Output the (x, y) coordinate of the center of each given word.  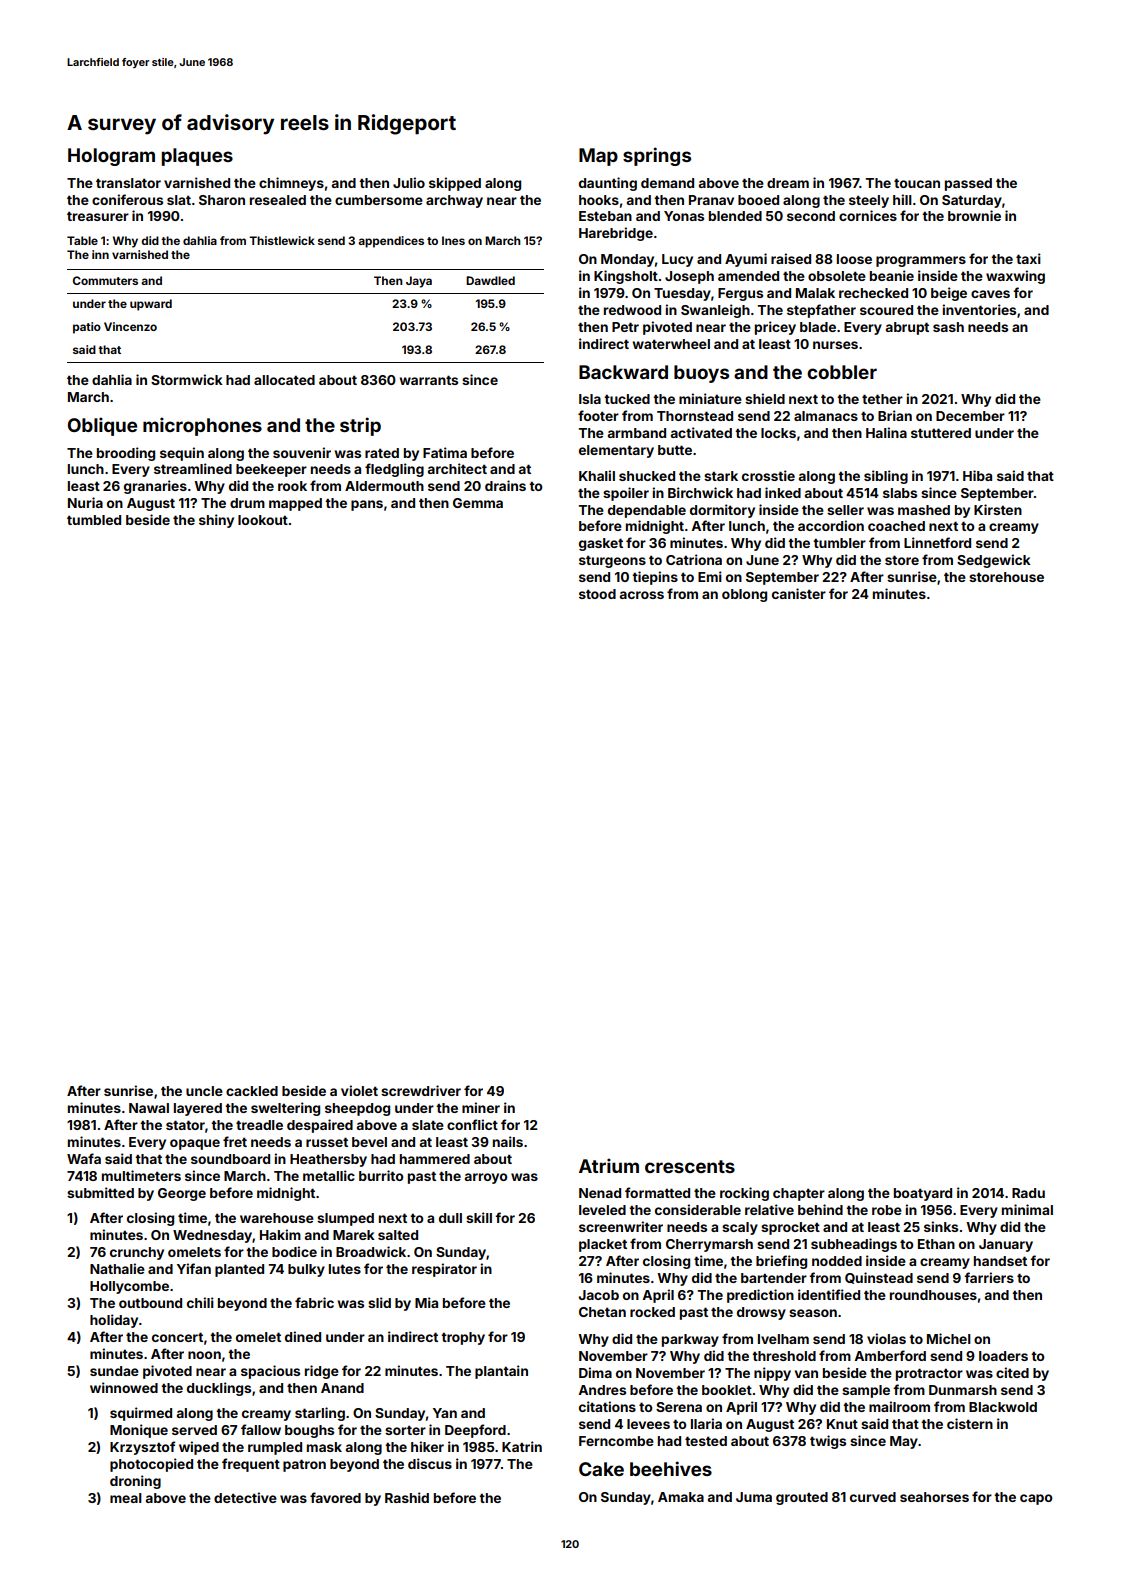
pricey (775, 328)
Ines (453, 240)
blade (818, 327)
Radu (1028, 1193)
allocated (284, 380)
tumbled (94, 520)
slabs (900, 493)
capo (1036, 1499)
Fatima (445, 452)
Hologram (111, 157)
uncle (204, 1091)
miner (481, 1107)
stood (597, 594)
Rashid (407, 1497)
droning (135, 1482)
